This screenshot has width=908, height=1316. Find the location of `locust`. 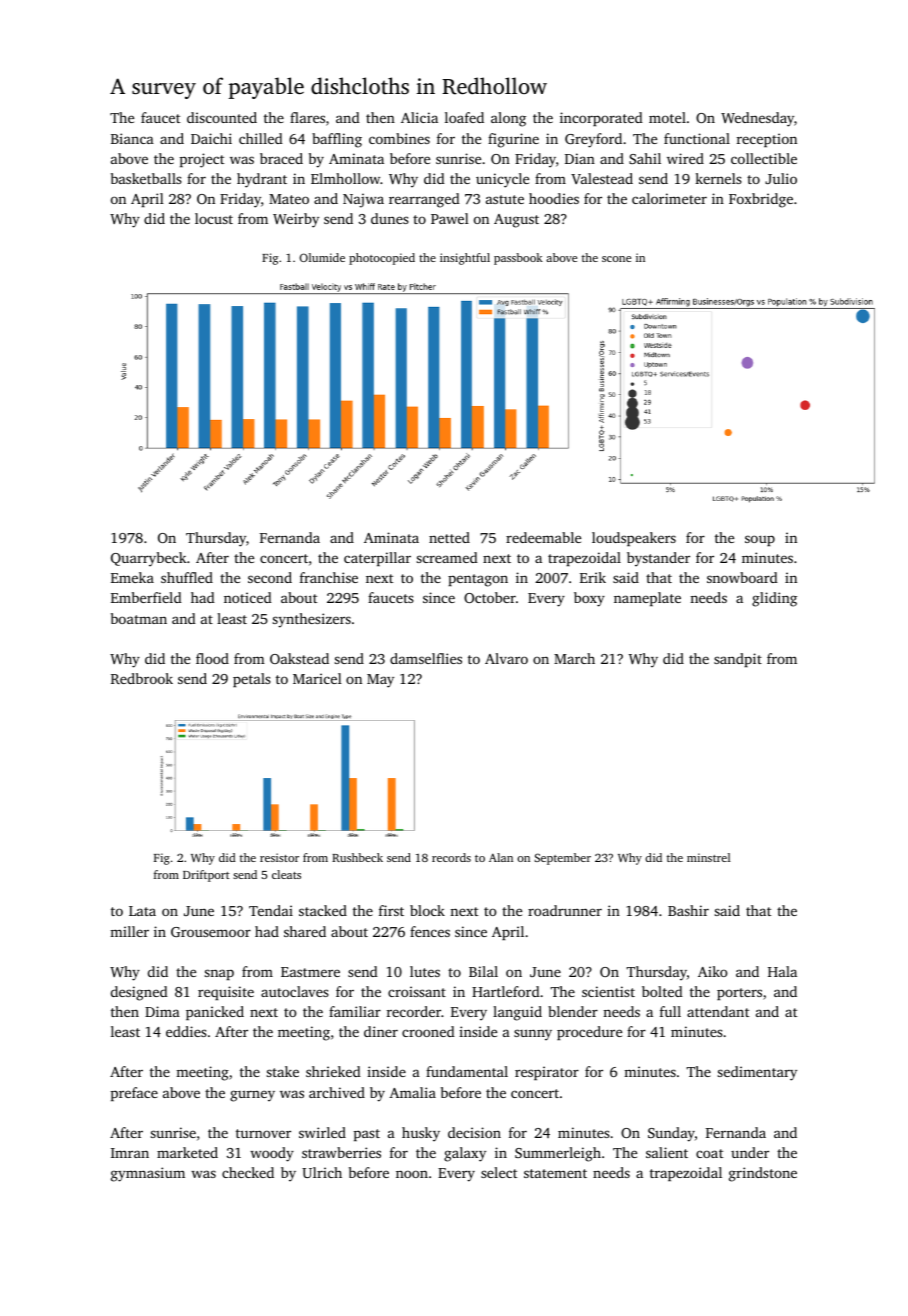

locust is located at coordinates (214, 218).
